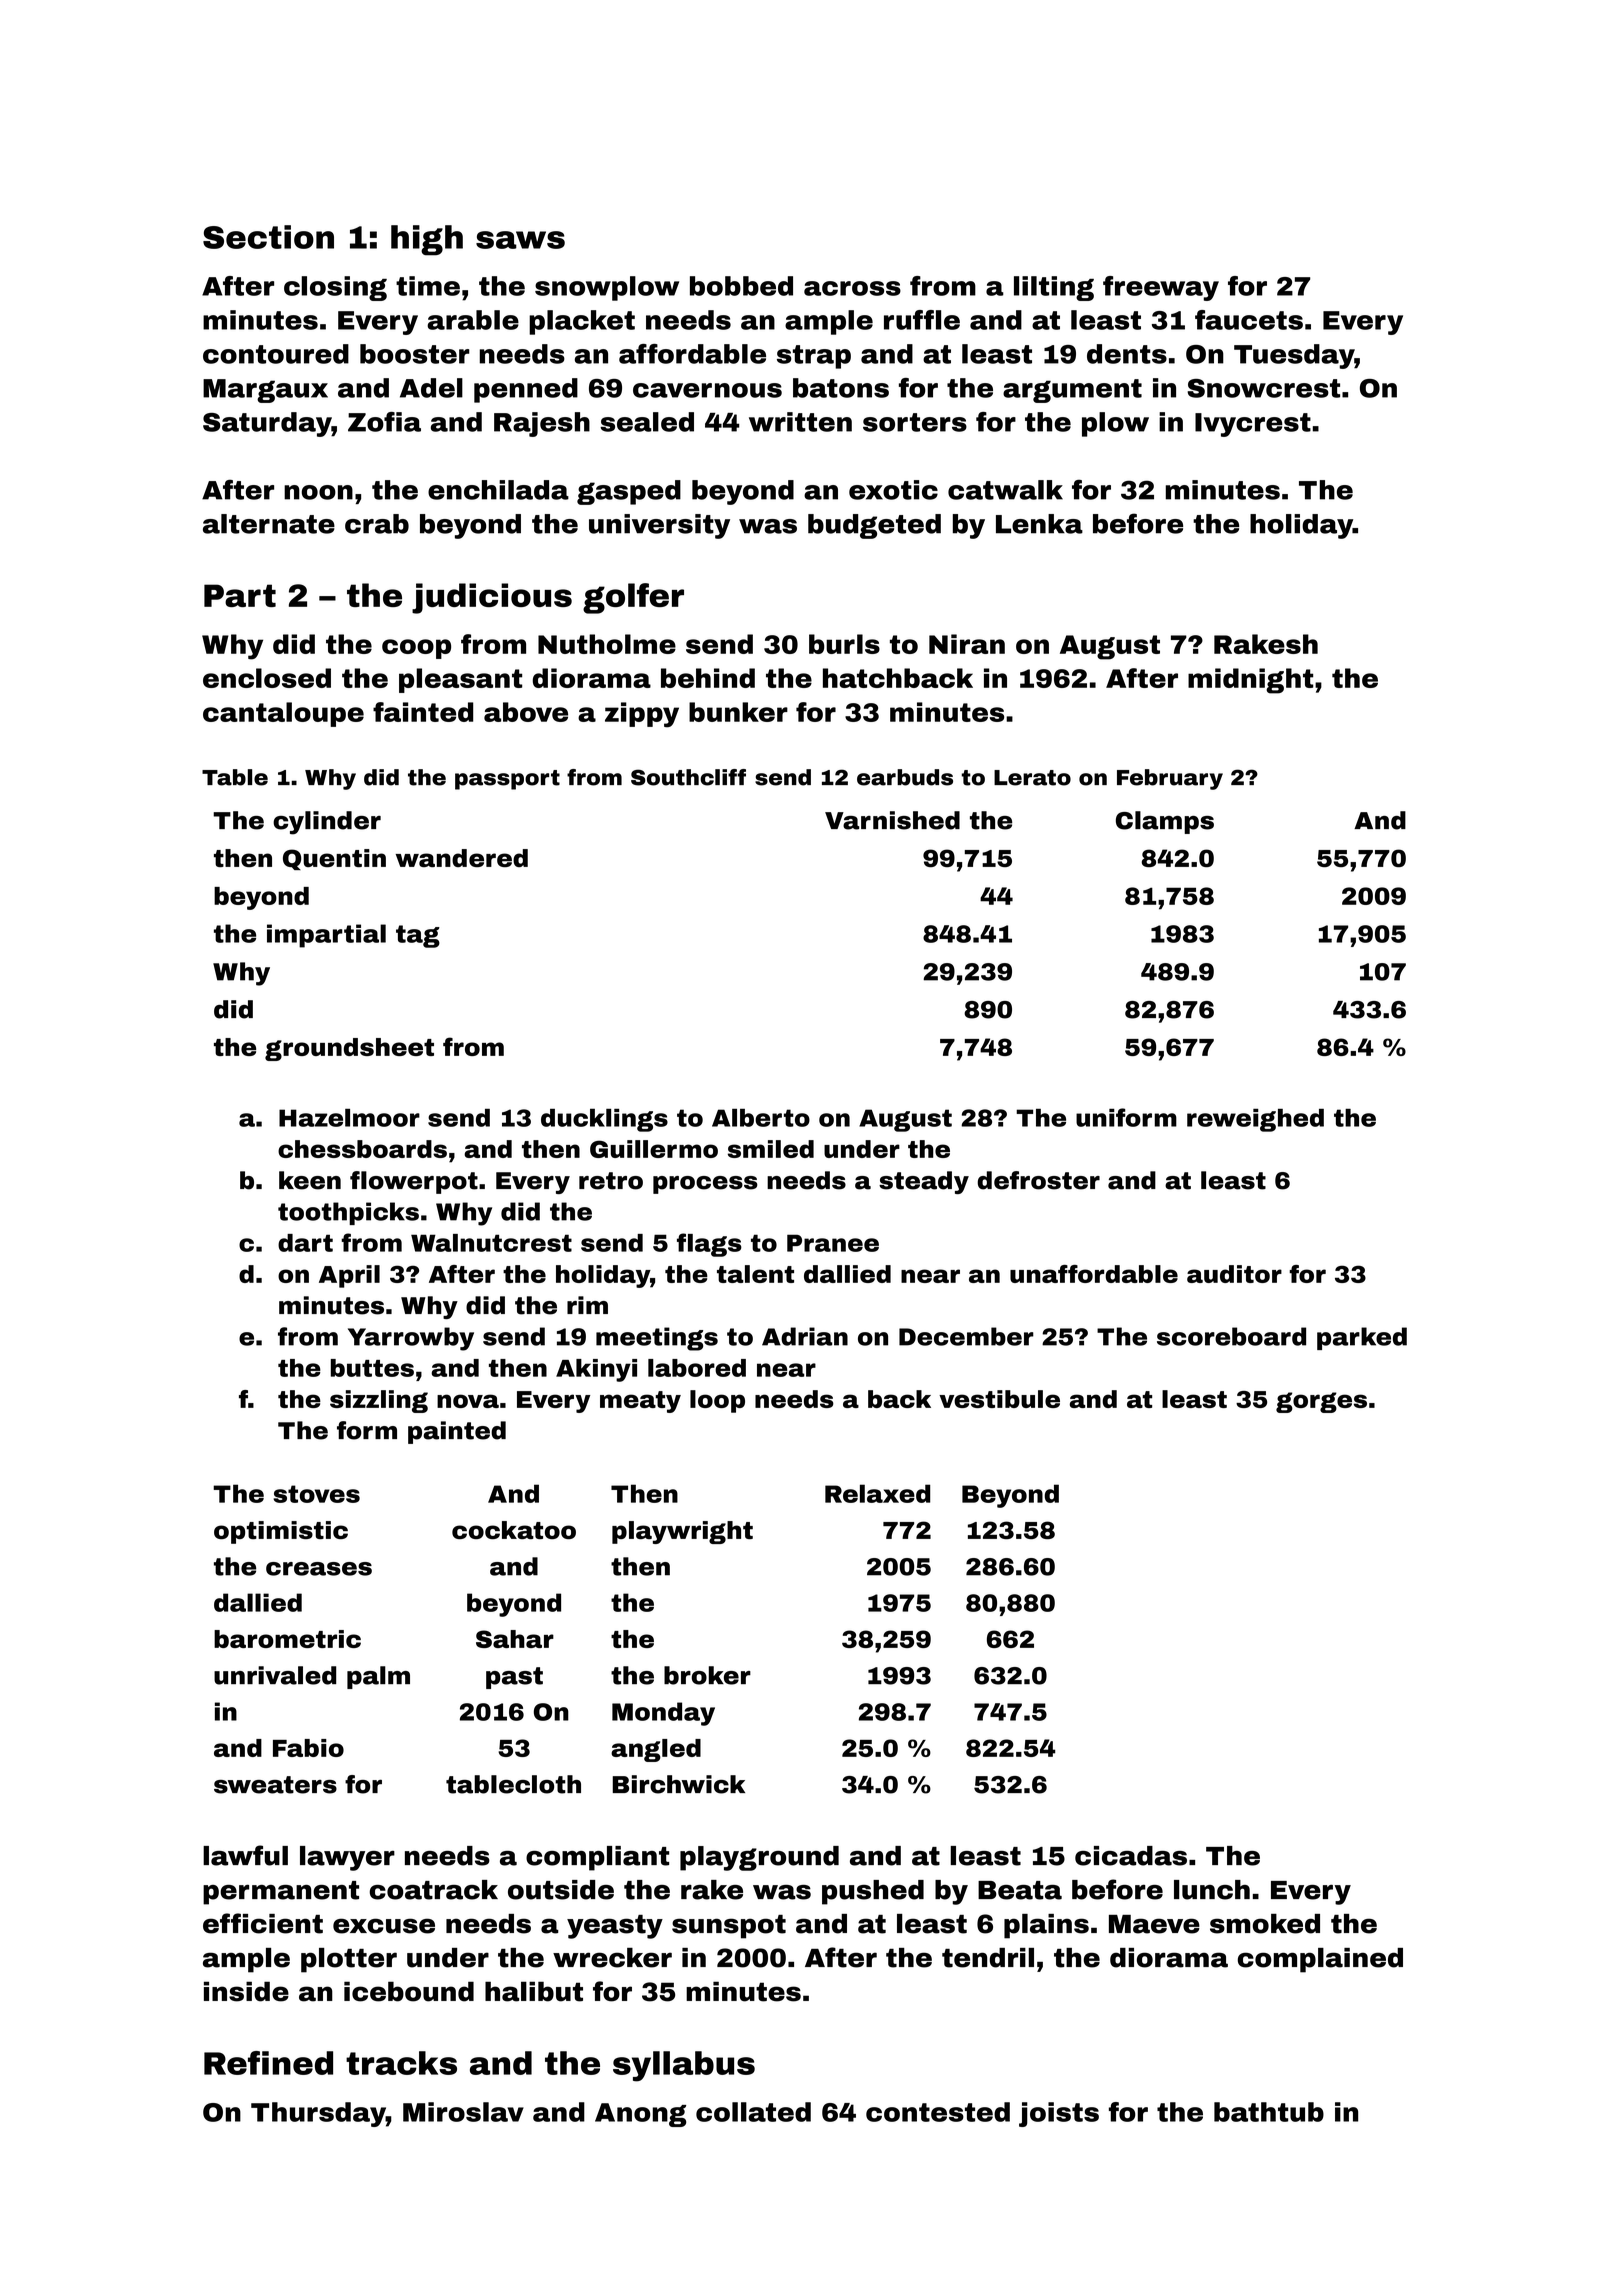  What do you see at coordinates (1170, 779) in the document?
I see `February` at bounding box center [1170, 779].
